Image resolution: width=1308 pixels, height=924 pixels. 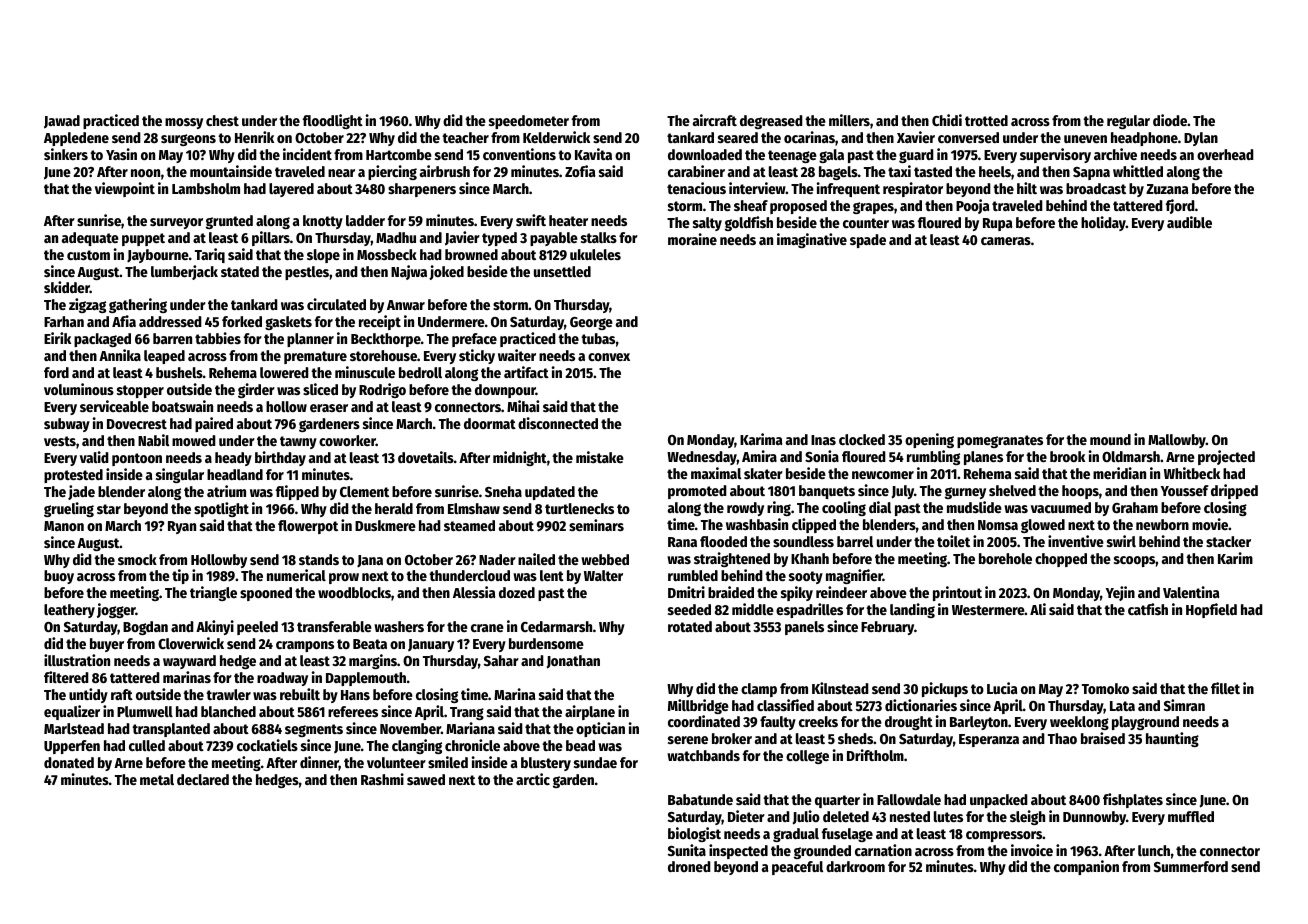 What do you see at coordinates (568, 220) in the screenshot?
I see `heater` at bounding box center [568, 220].
